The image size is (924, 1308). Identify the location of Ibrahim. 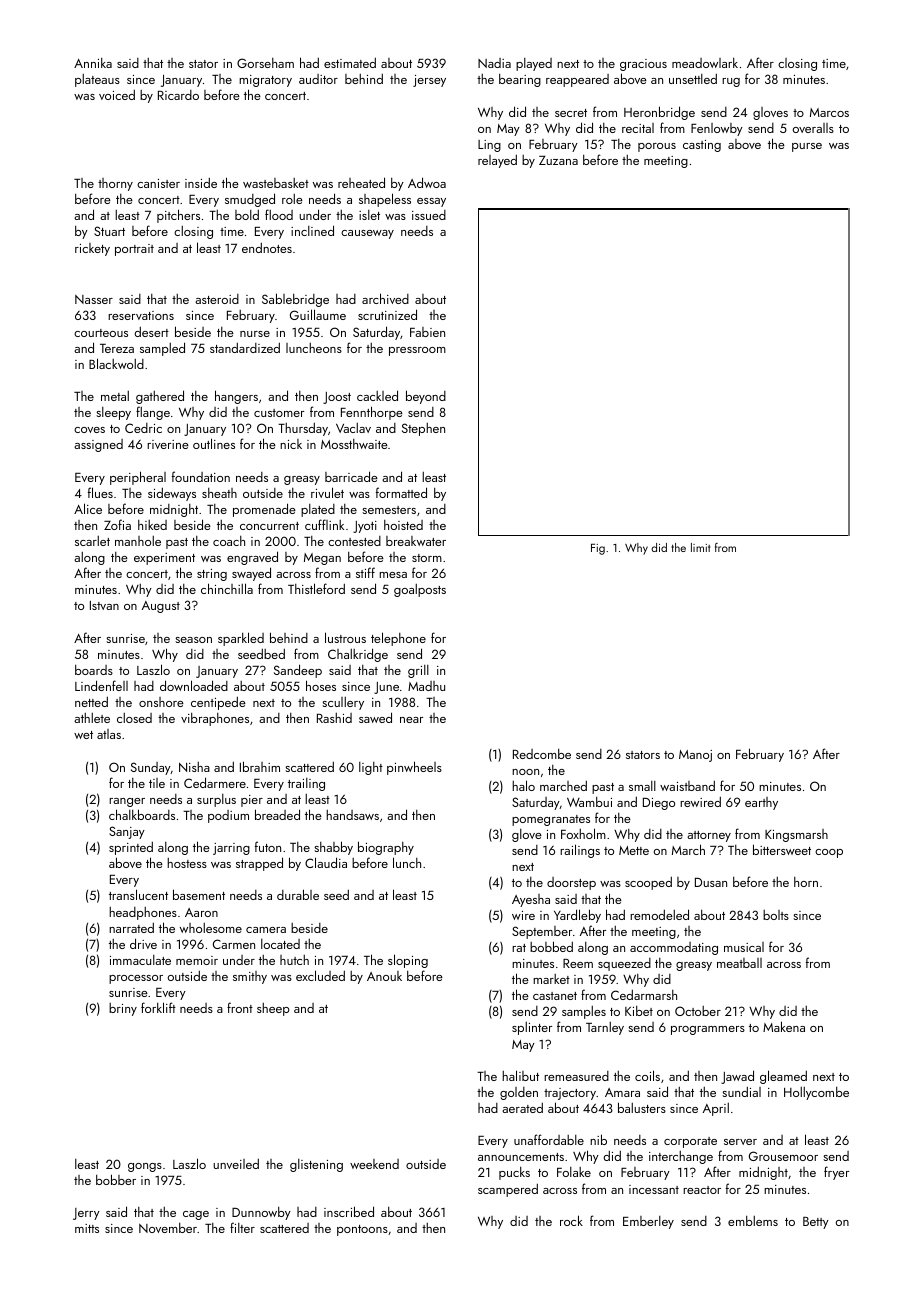
(260, 766).
